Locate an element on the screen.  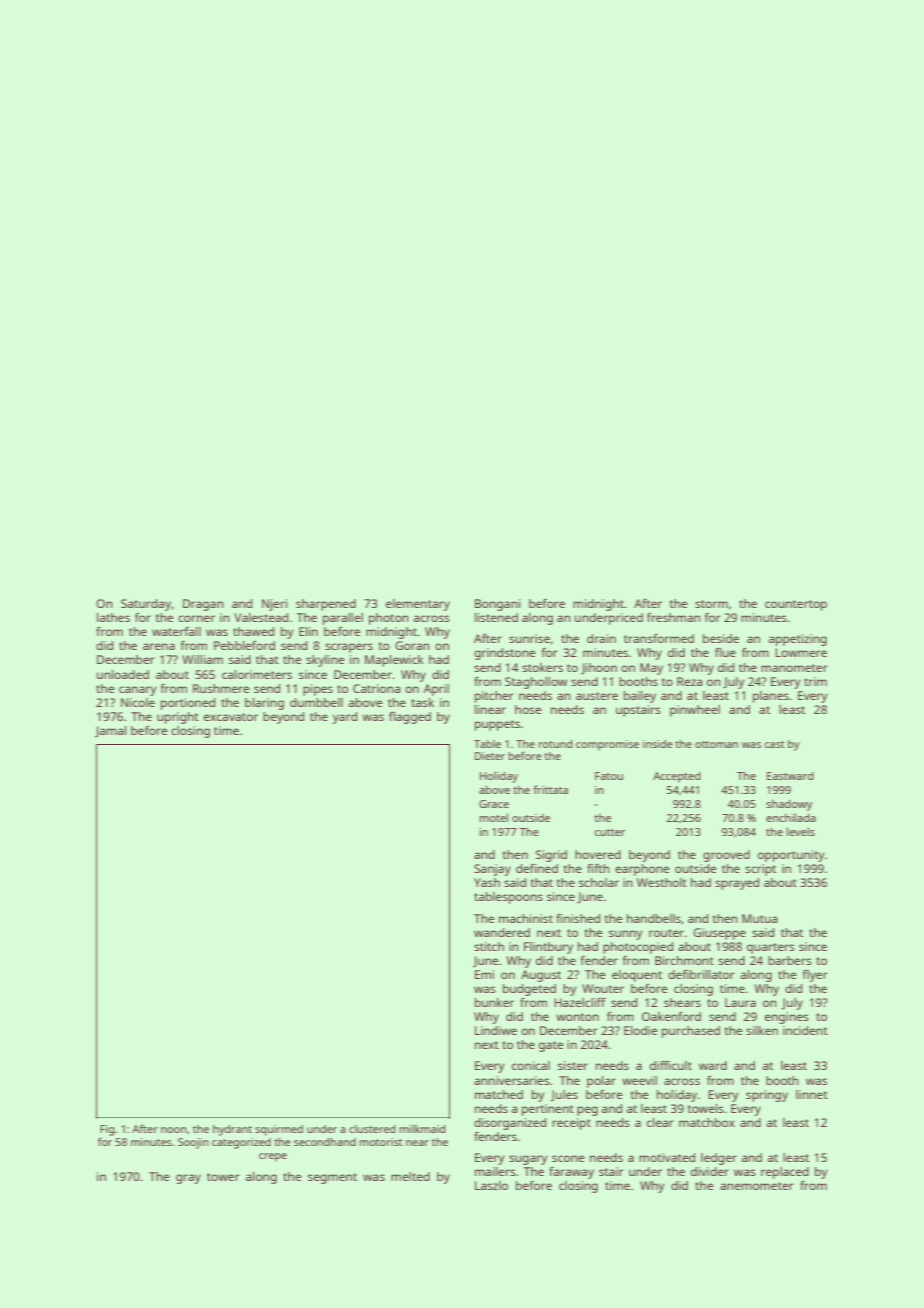
conical is located at coordinates (531, 1065).
